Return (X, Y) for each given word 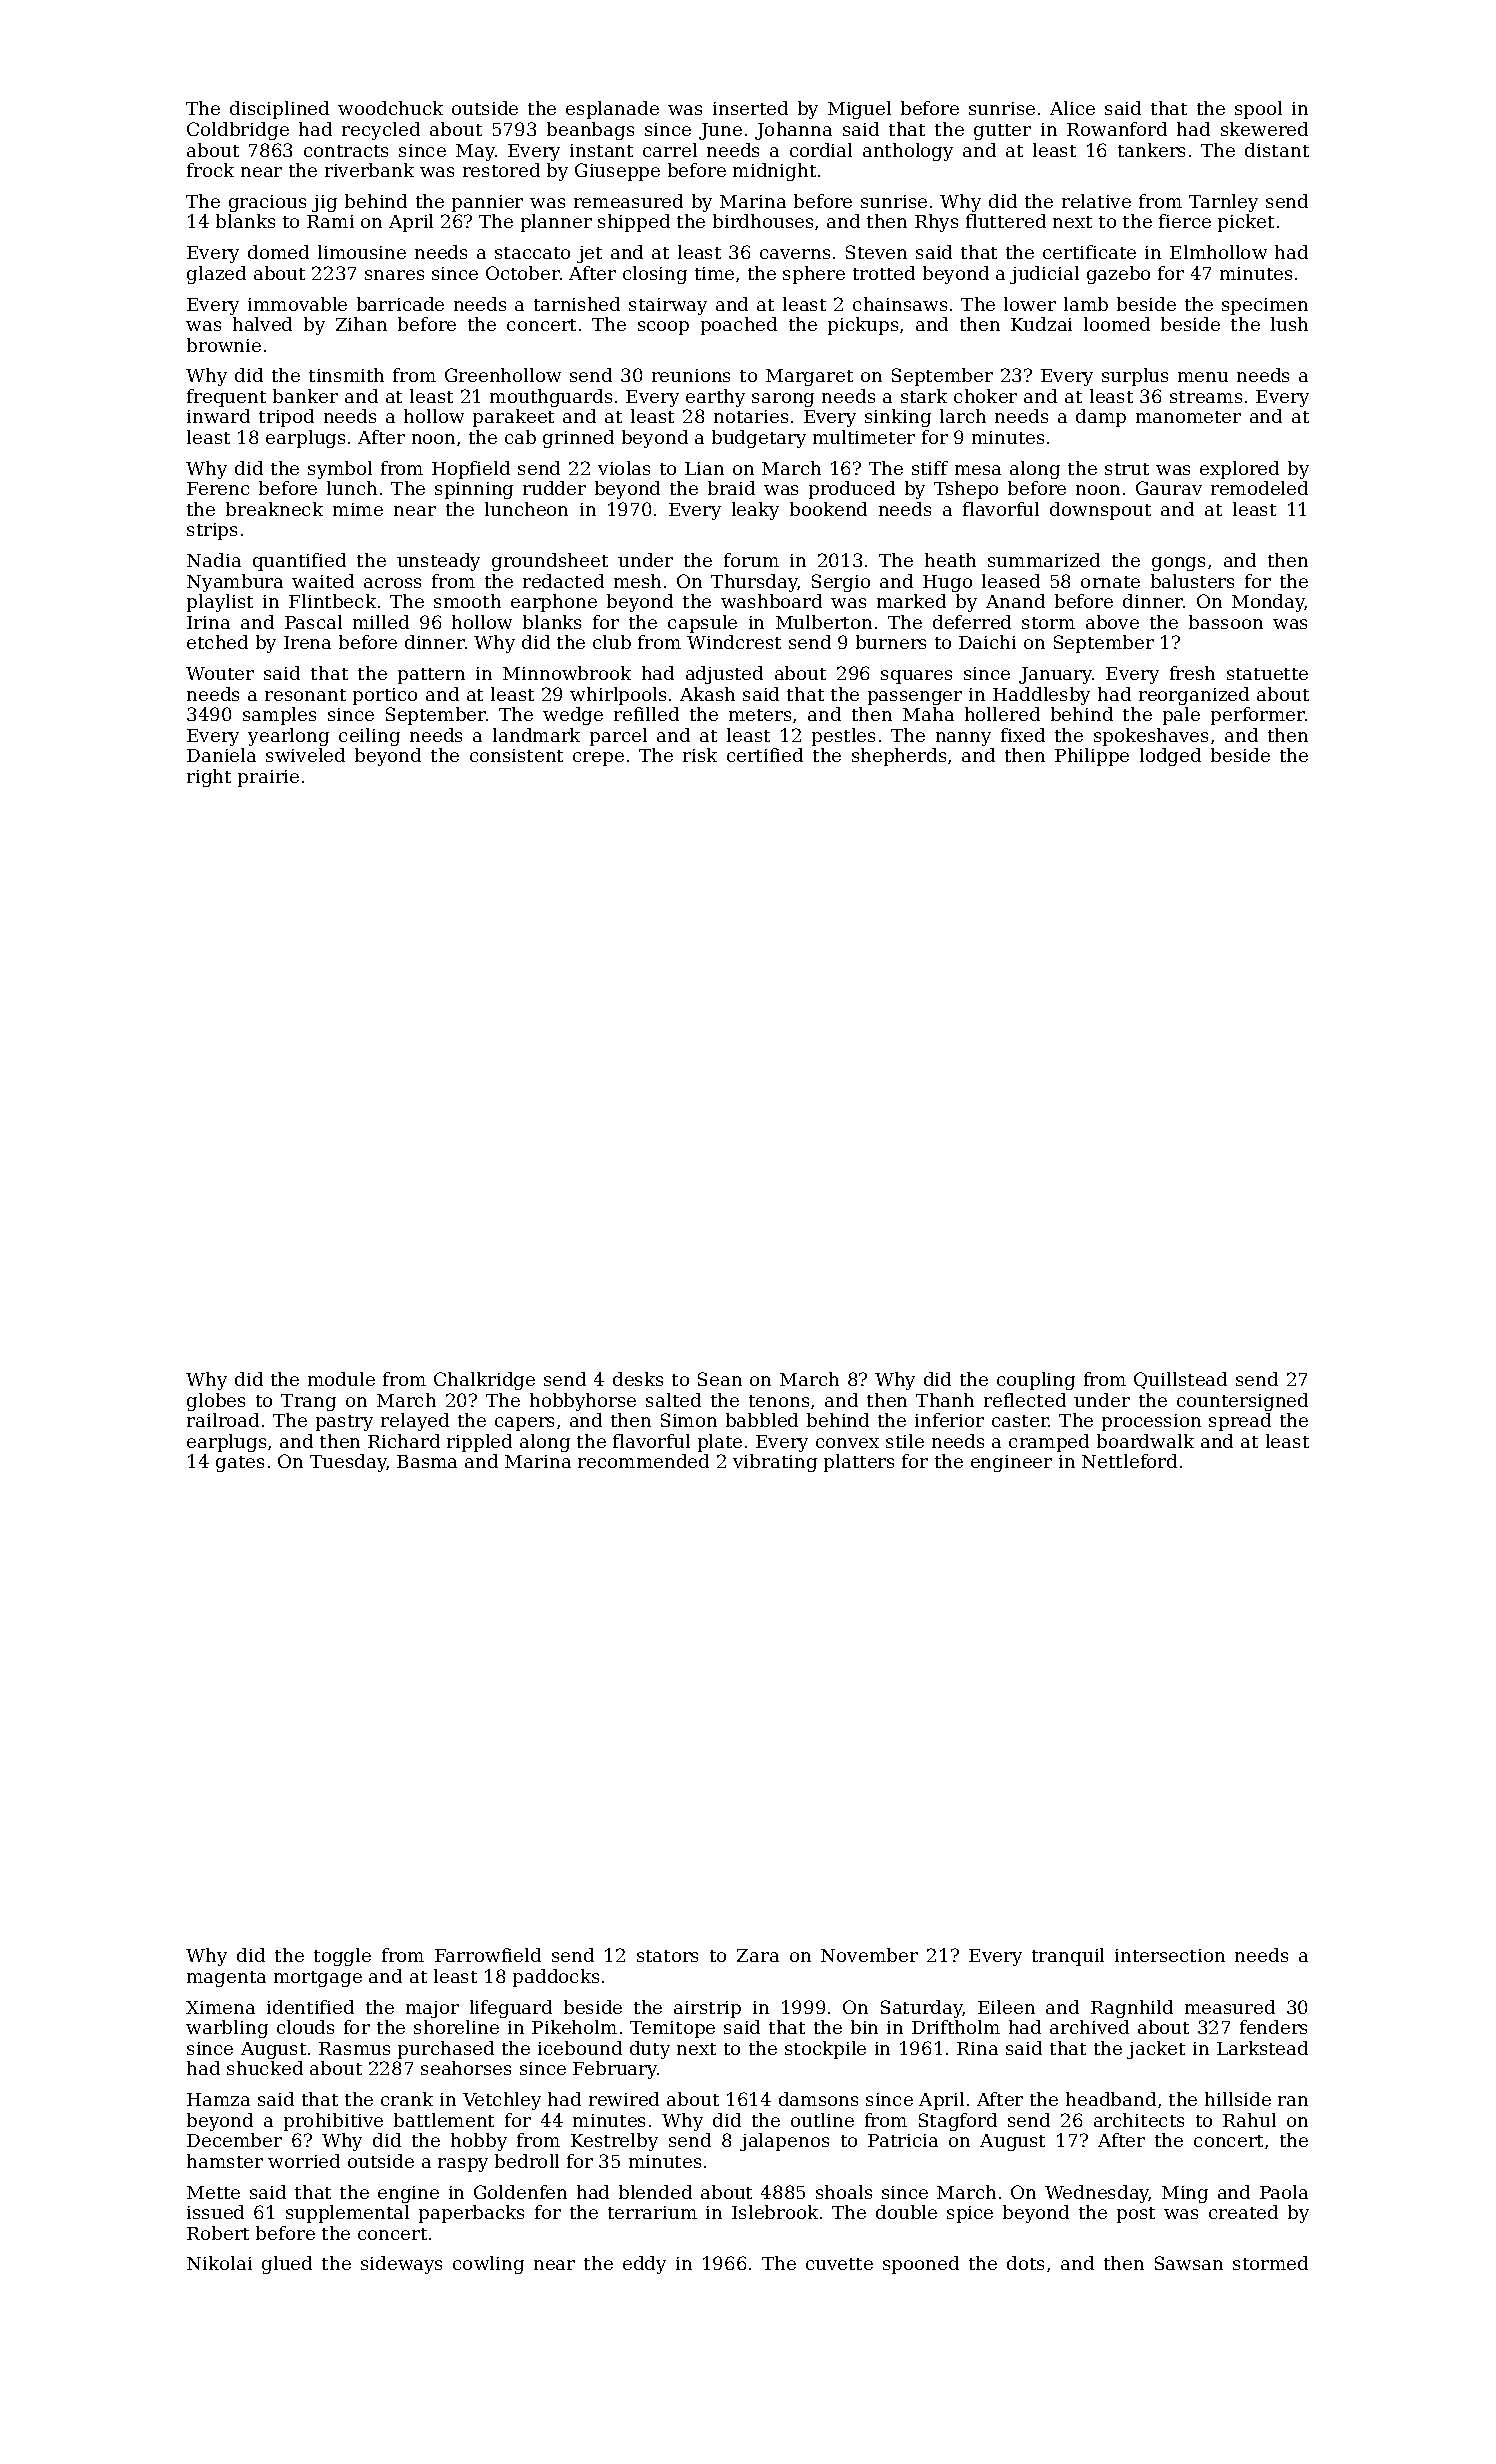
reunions (691, 375)
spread (1240, 1422)
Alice (1072, 108)
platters (859, 1463)
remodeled (1259, 488)
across (392, 583)
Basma (427, 1461)
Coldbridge (238, 131)
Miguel (859, 110)
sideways (401, 2265)
